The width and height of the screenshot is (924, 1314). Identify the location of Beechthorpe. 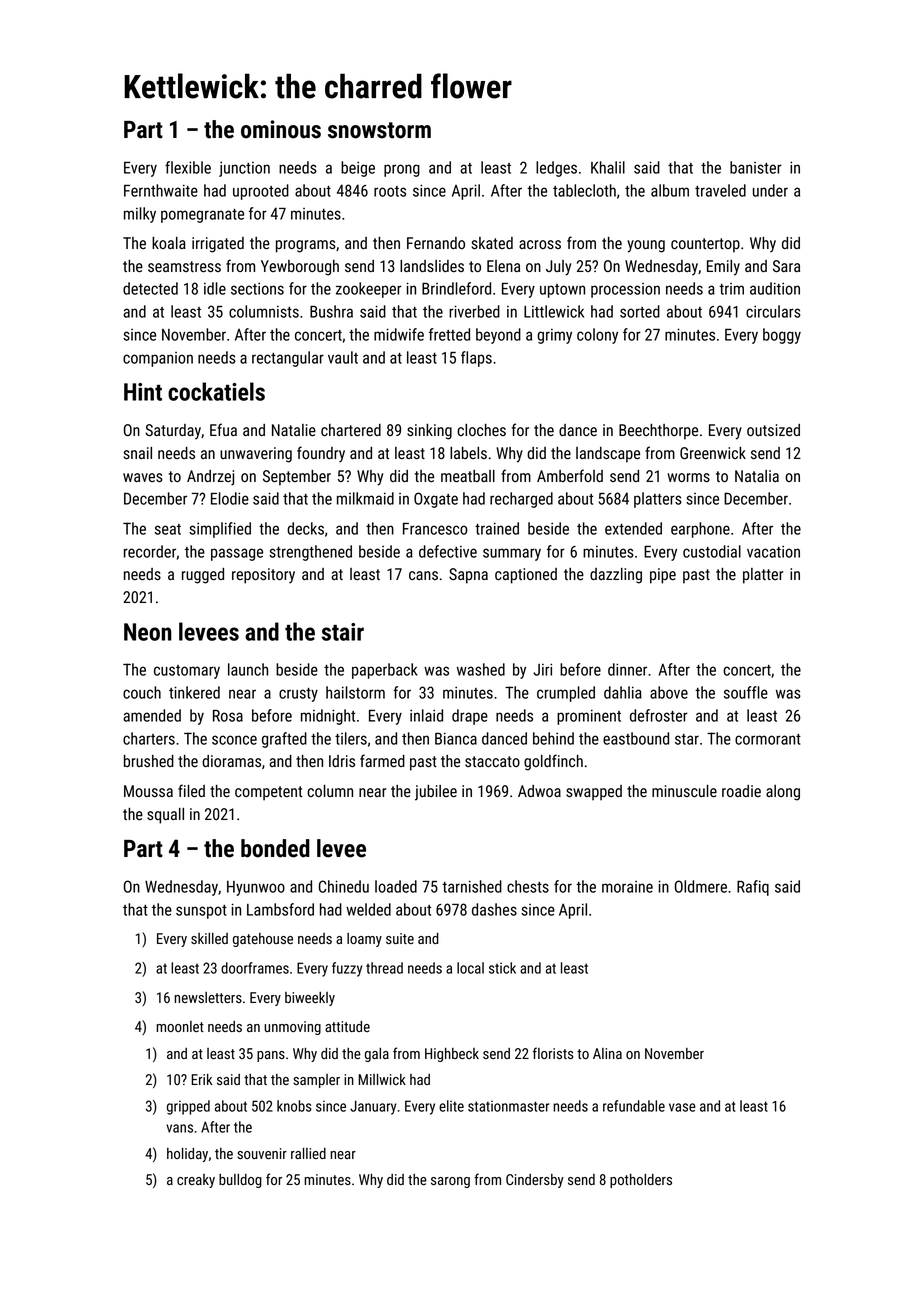
(658, 432).
